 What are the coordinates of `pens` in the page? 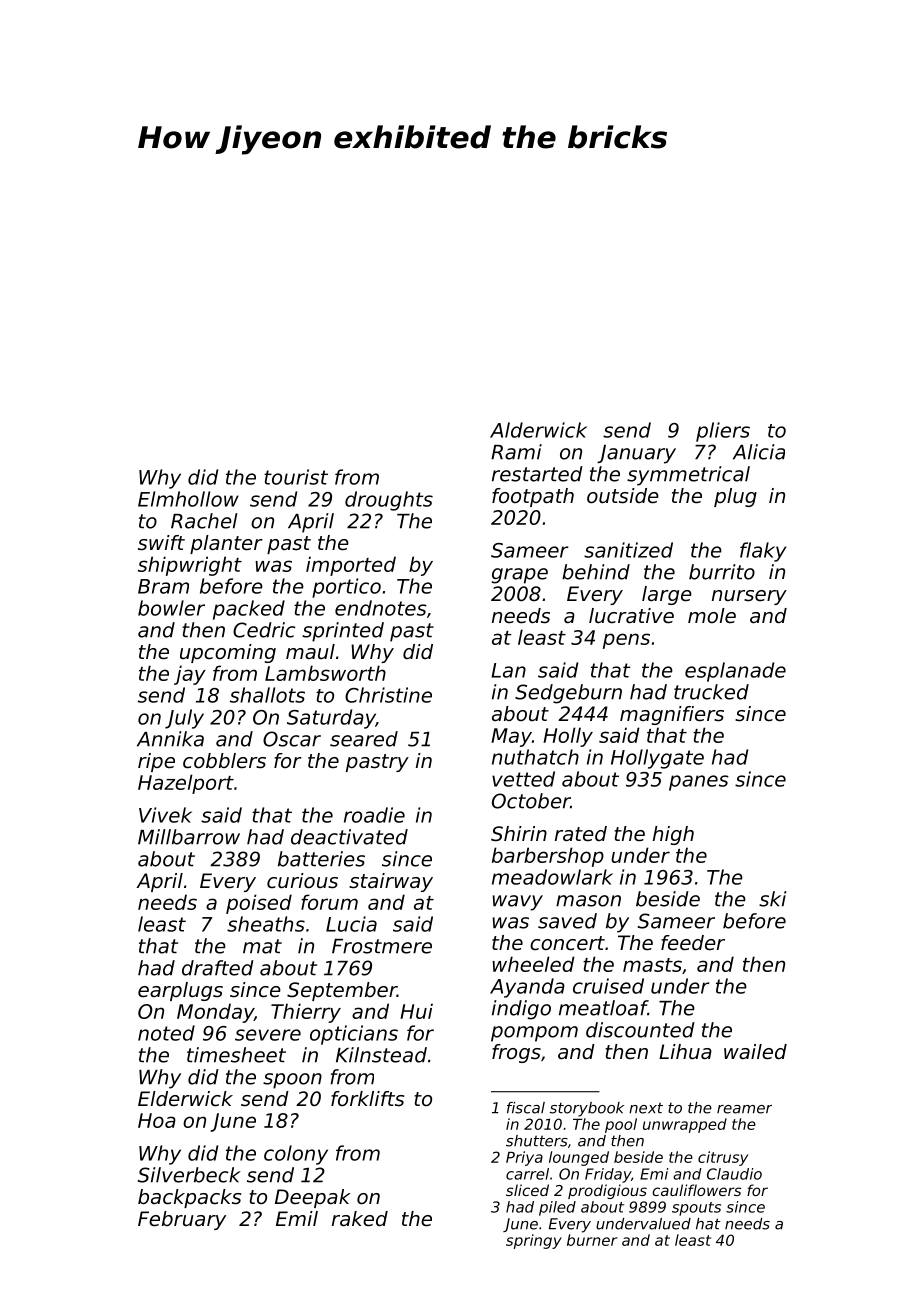 It's located at (626, 641).
